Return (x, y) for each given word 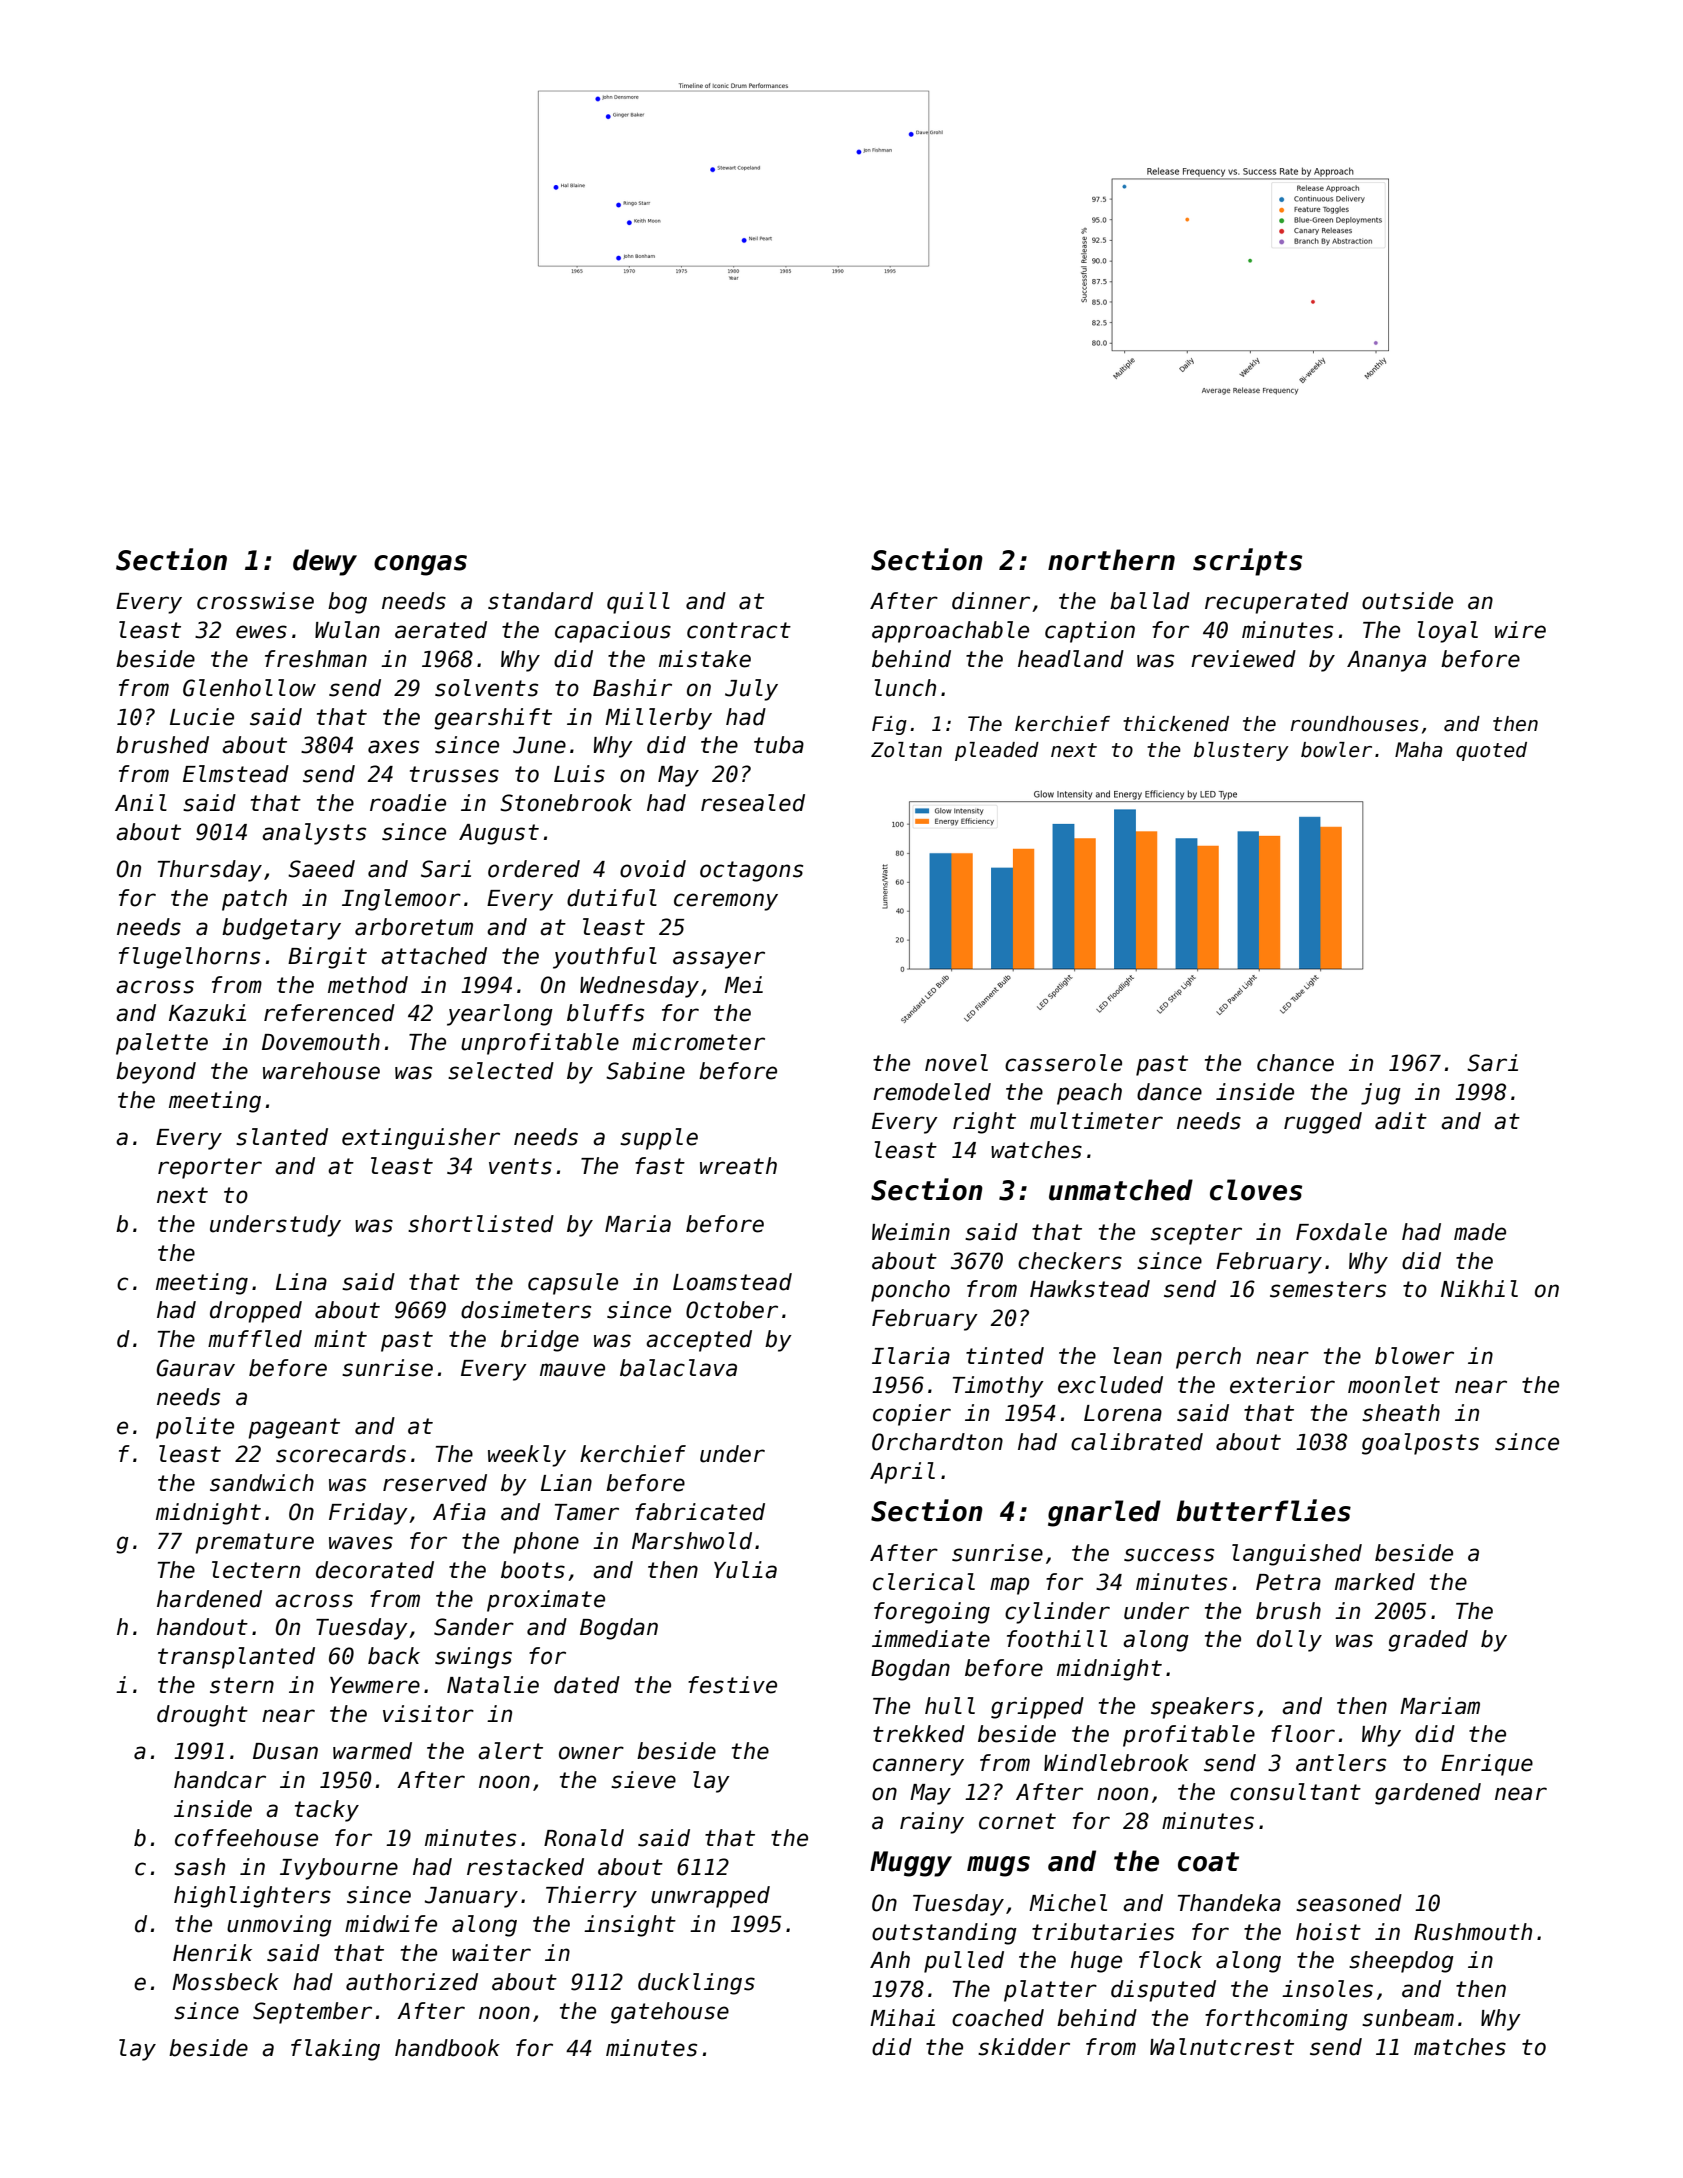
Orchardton (937, 1442)
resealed (753, 803)
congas (420, 565)
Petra (1288, 1582)
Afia (459, 1512)
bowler (1336, 750)
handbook (447, 2048)
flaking (335, 2050)
